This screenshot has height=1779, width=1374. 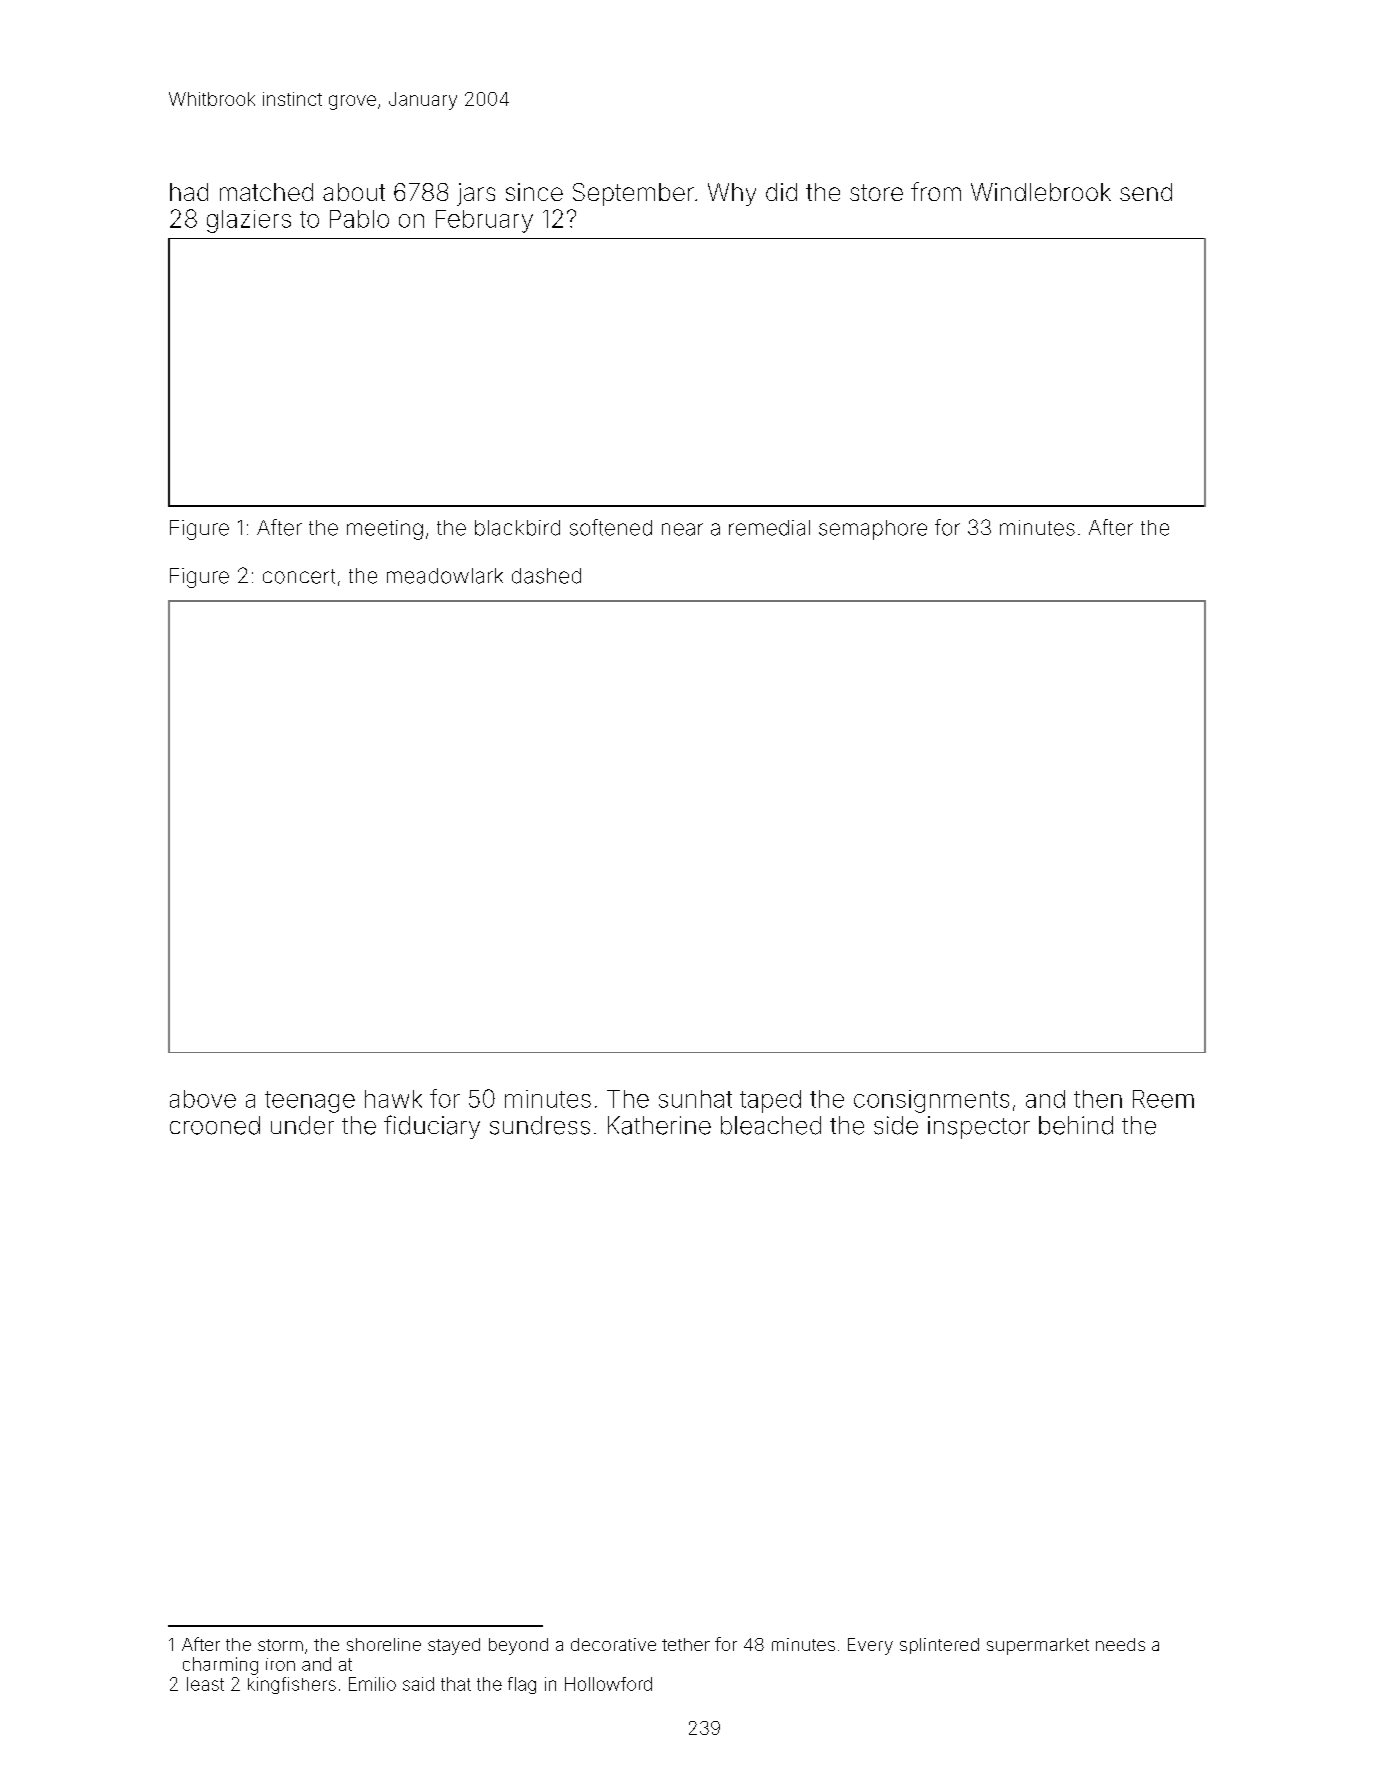 What do you see at coordinates (205, 1684) in the screenshot?
I see `least` at bounding box center [205, 1684].
